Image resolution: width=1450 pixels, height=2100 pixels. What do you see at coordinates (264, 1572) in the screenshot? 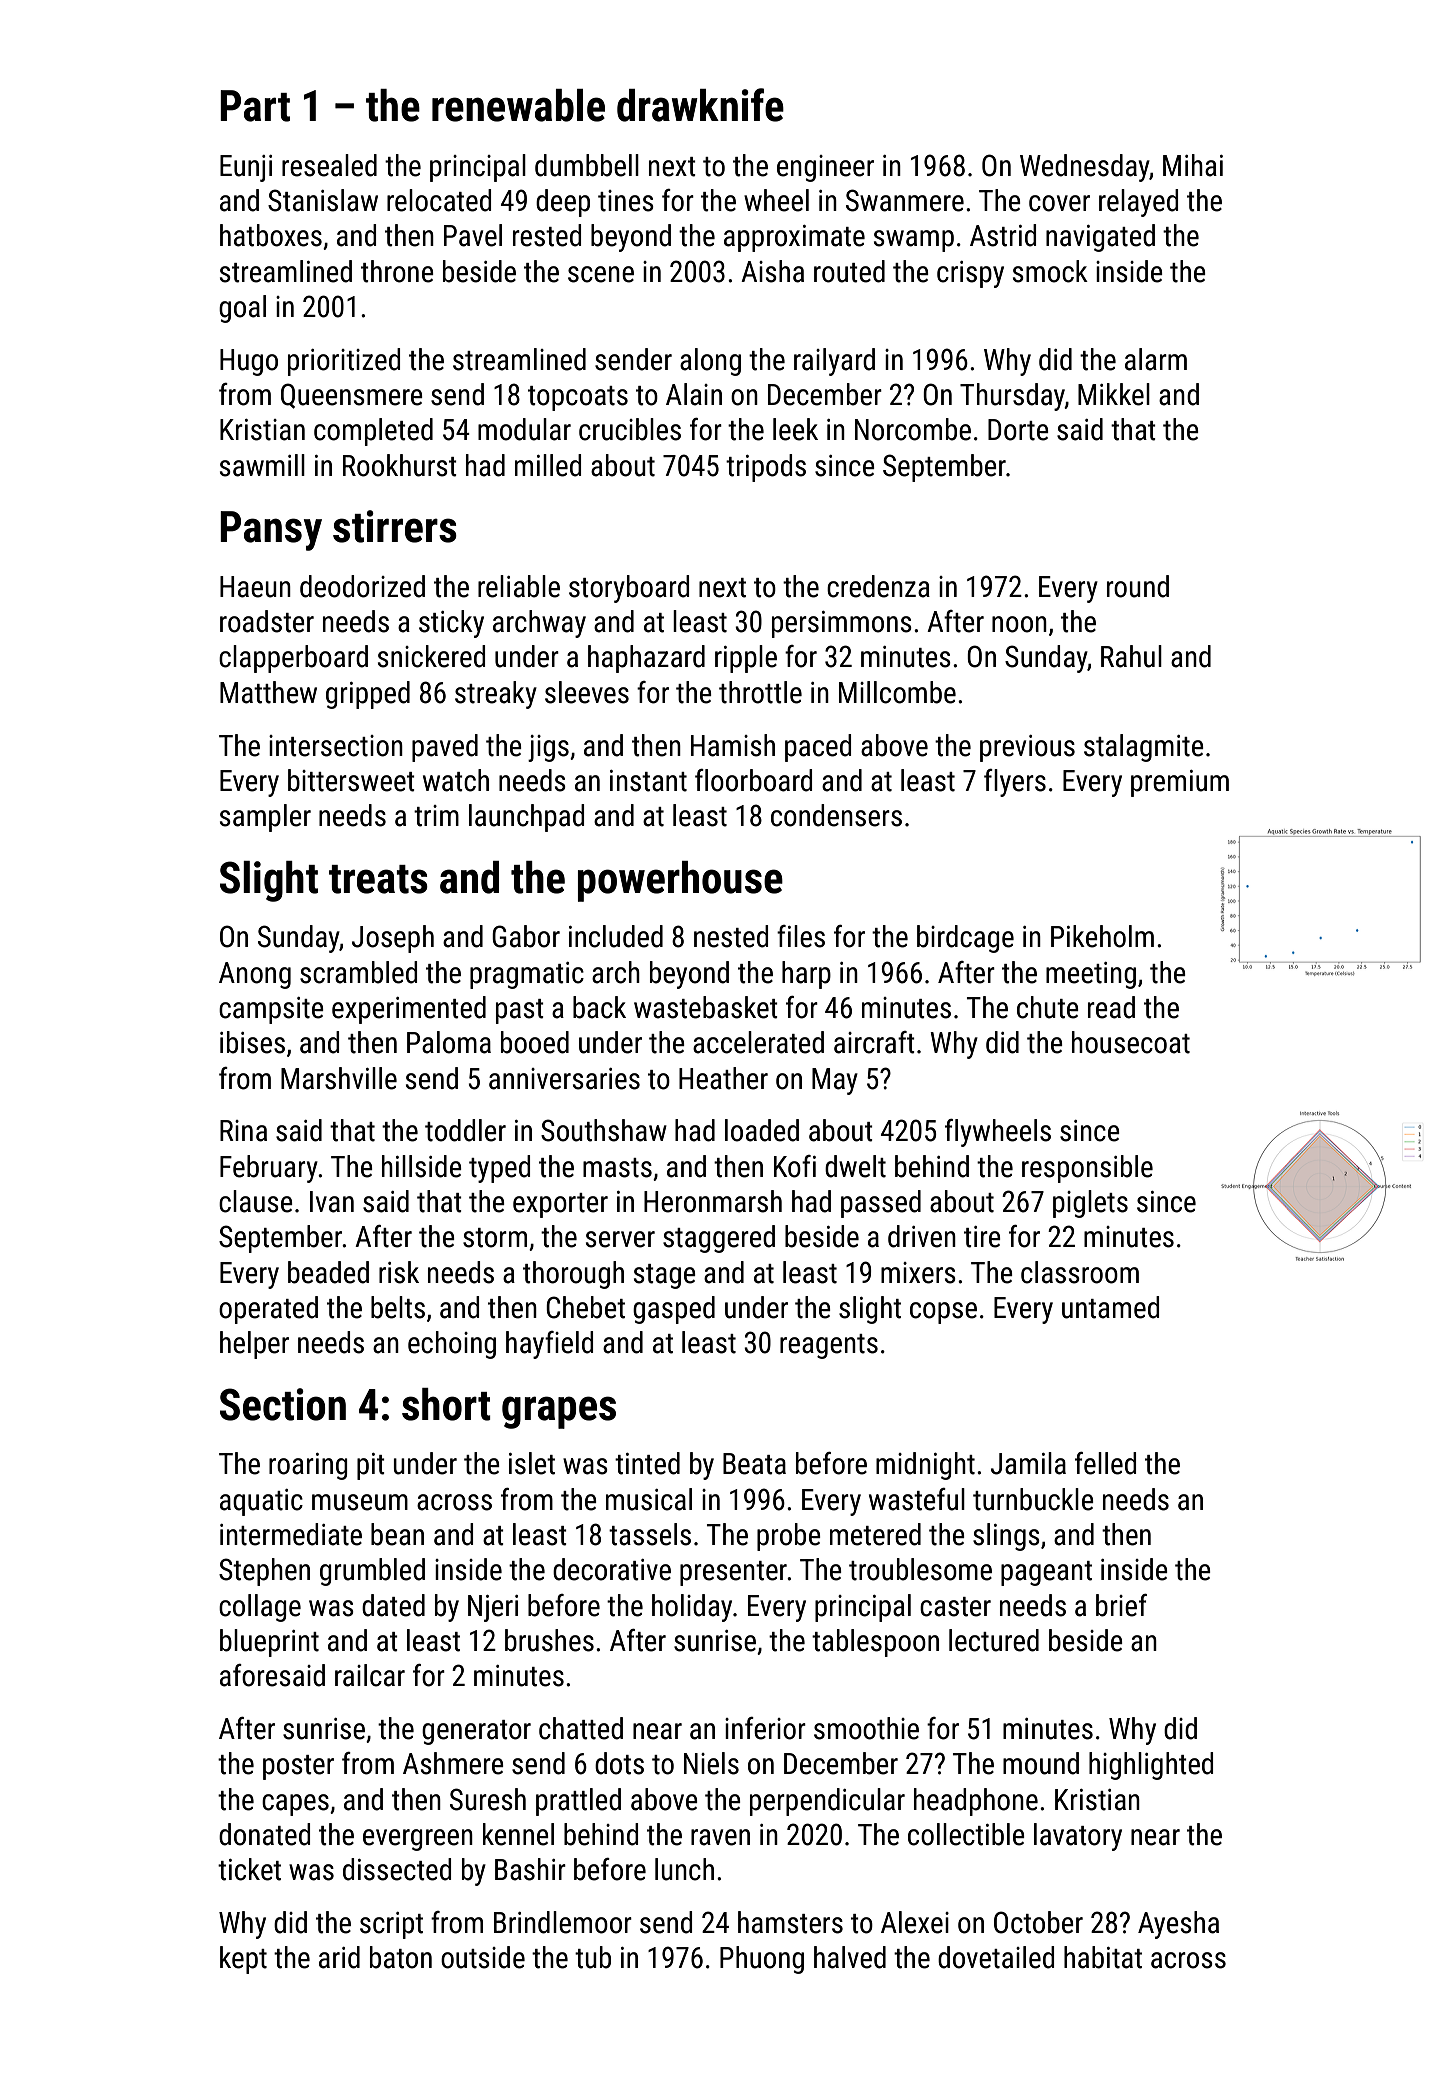
I see `Stephen` at bounding box center [264, 1572].
